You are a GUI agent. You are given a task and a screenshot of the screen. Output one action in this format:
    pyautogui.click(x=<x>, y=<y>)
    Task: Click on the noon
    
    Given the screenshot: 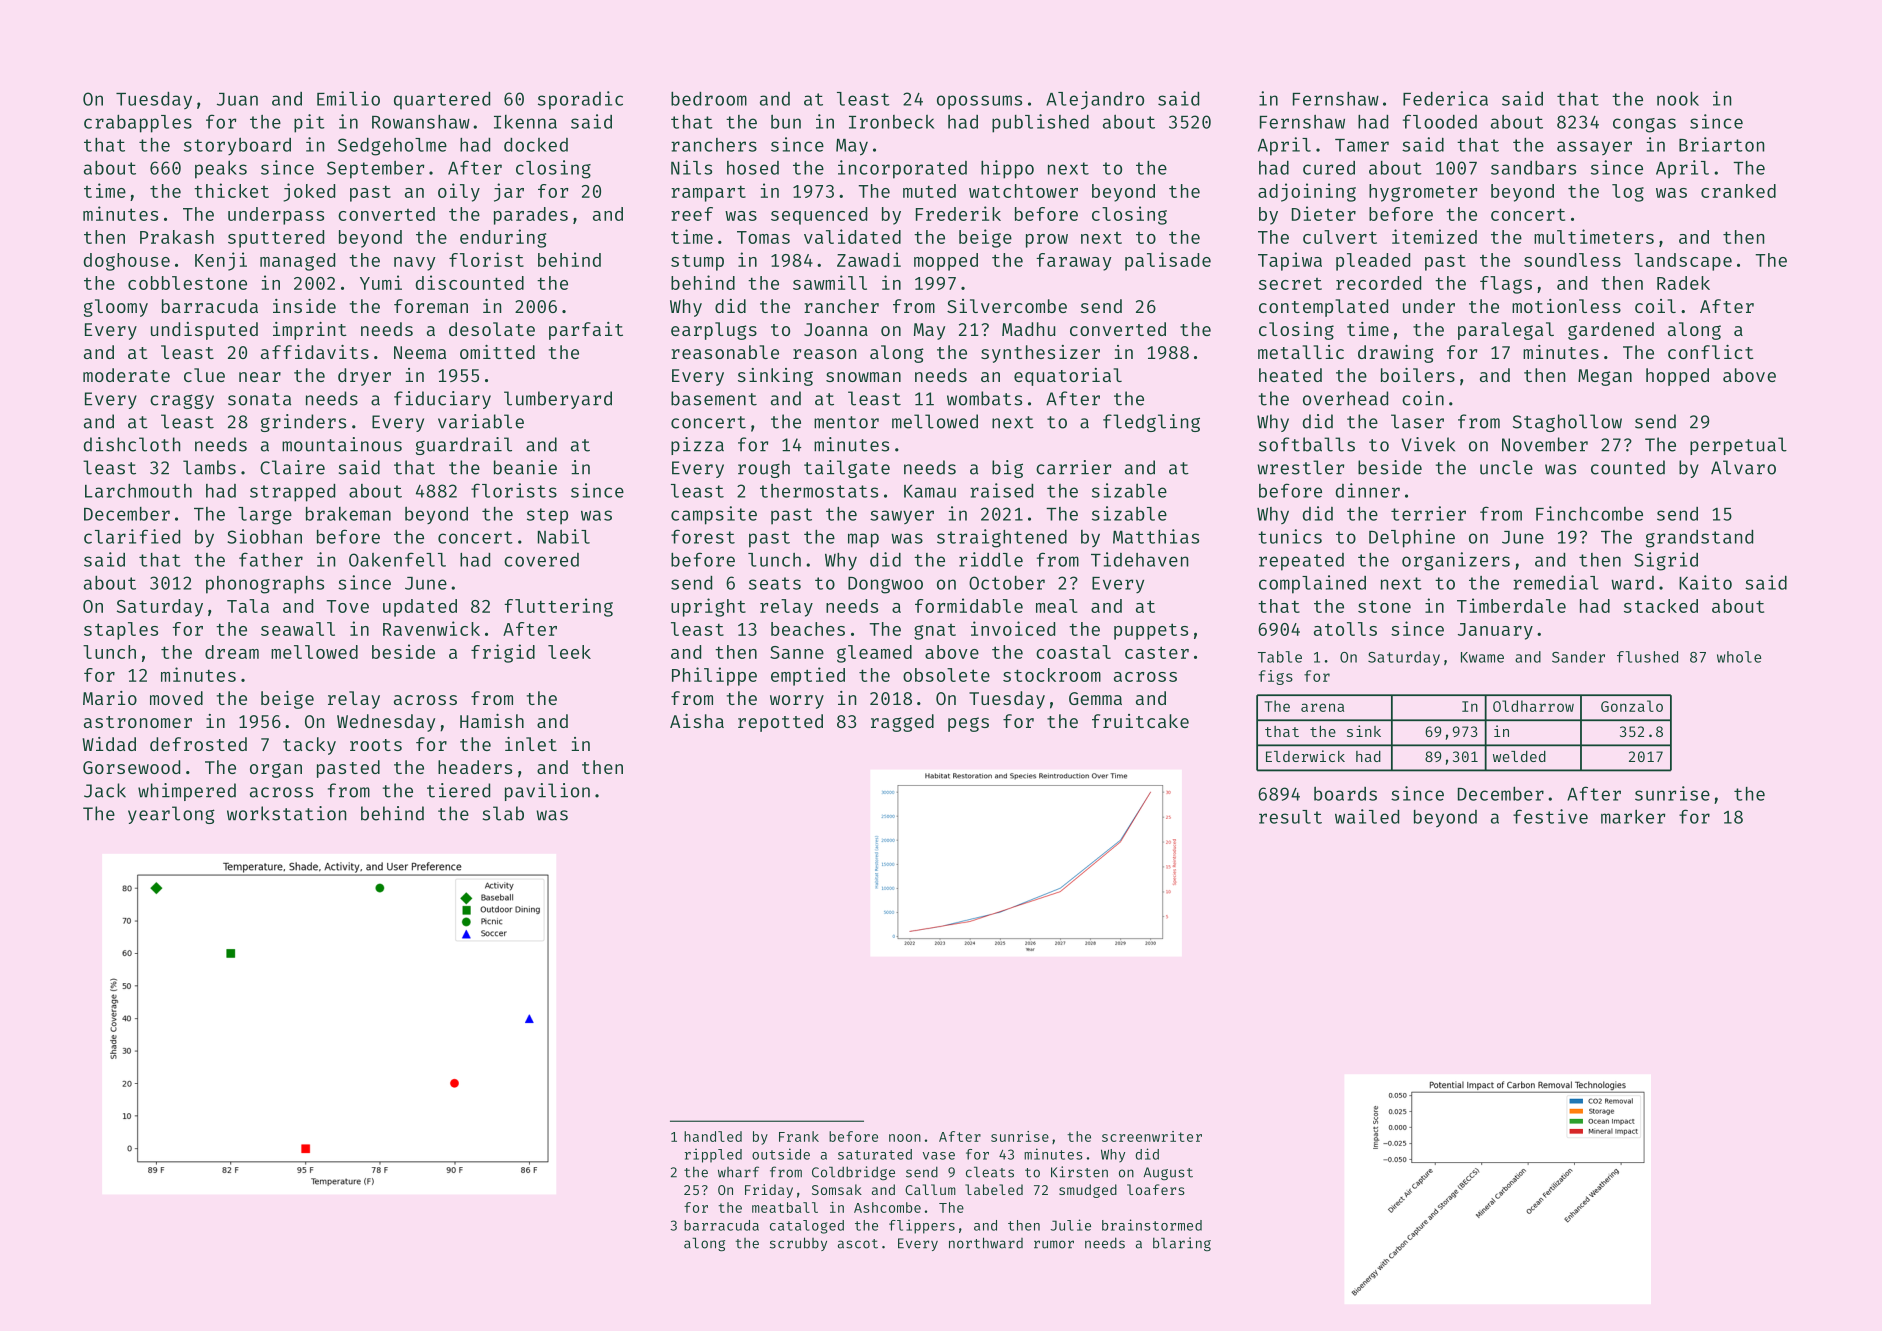 What is the action you would take?
    pyautogui.click(x=905, y=1138)
